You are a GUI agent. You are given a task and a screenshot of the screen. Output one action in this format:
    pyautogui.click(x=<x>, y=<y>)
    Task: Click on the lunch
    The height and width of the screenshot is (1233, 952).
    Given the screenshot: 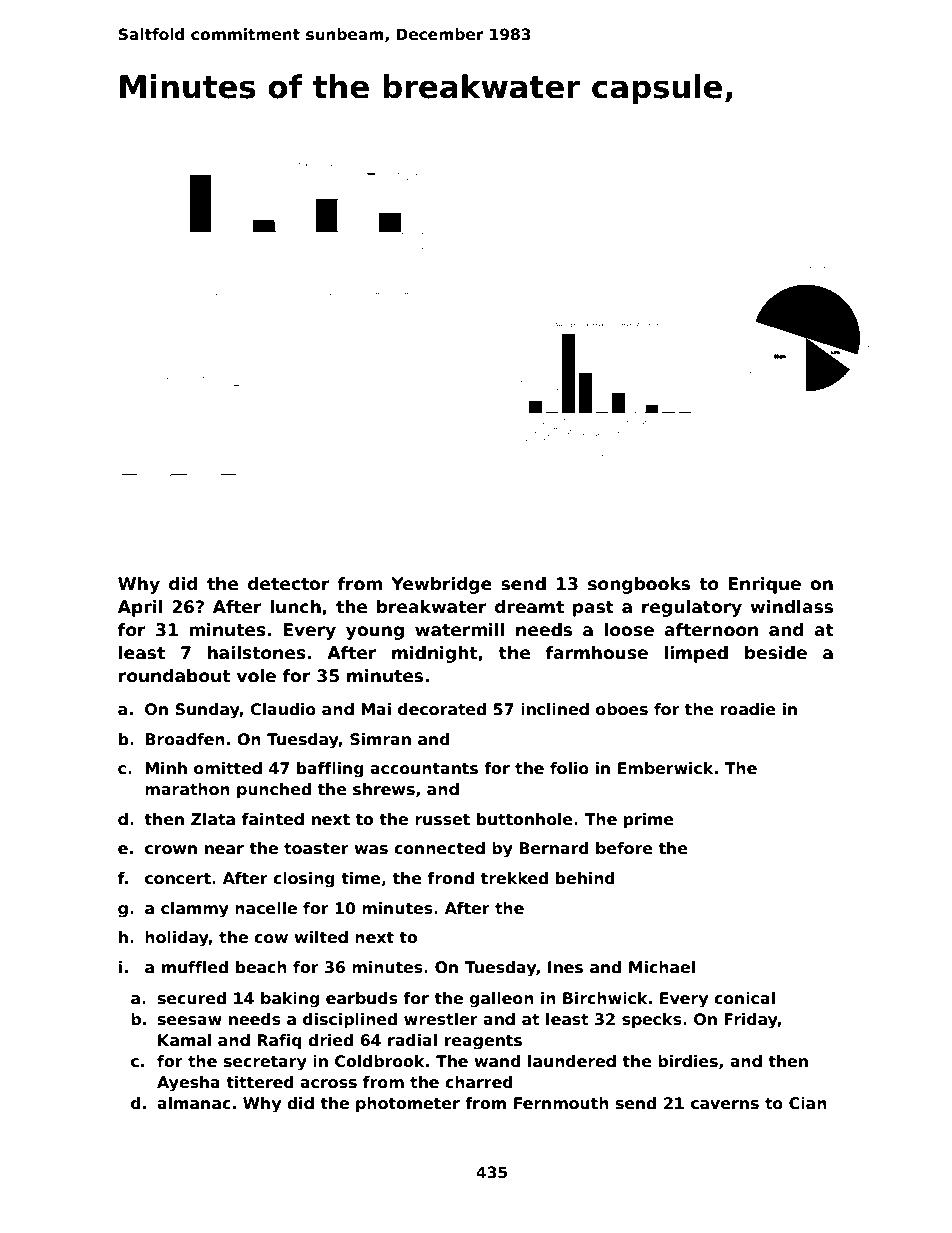 What is the action you would take?
    pyautogui.click(x=295, y=607)
